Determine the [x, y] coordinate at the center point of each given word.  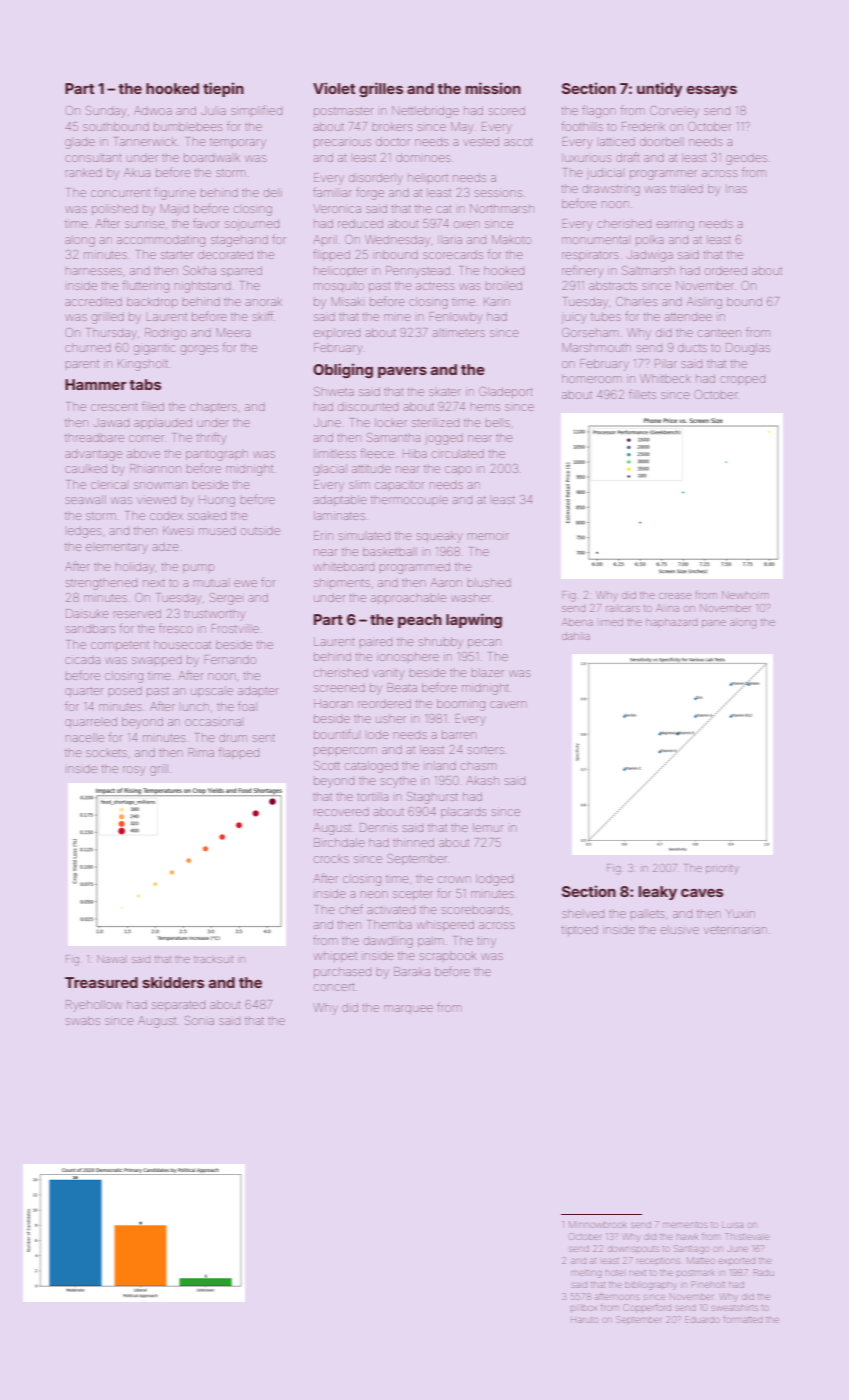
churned [88, 347]
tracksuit [213, 959]
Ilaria [450, 239]
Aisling [704, 303]
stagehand [239, 241]
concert [334, 987]
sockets [106, 753]
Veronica [337, 209]
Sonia [199, 1020]
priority [722, 869]
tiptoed [580, 931]
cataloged [371, 767]
